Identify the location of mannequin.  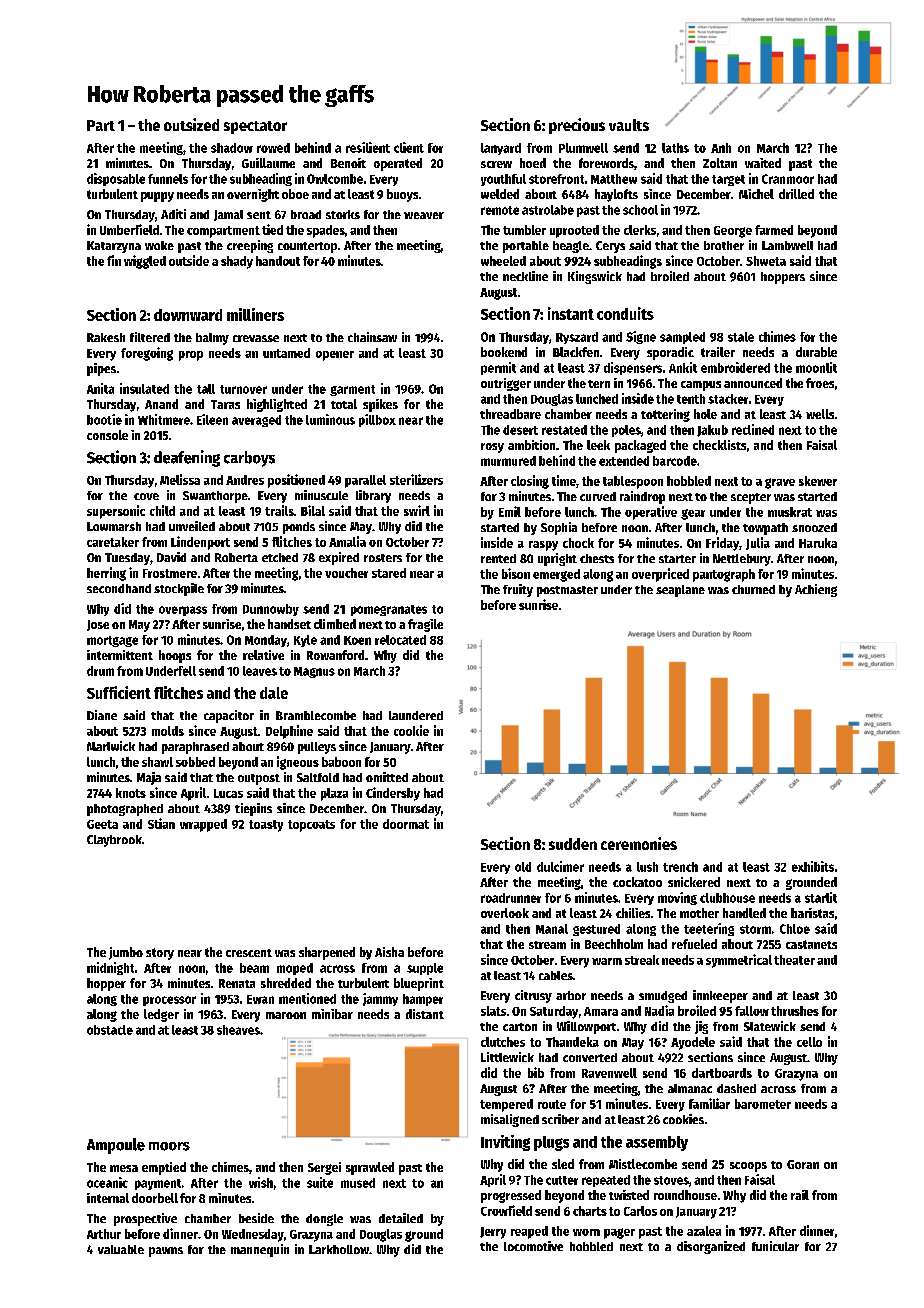
(260, 1250).
